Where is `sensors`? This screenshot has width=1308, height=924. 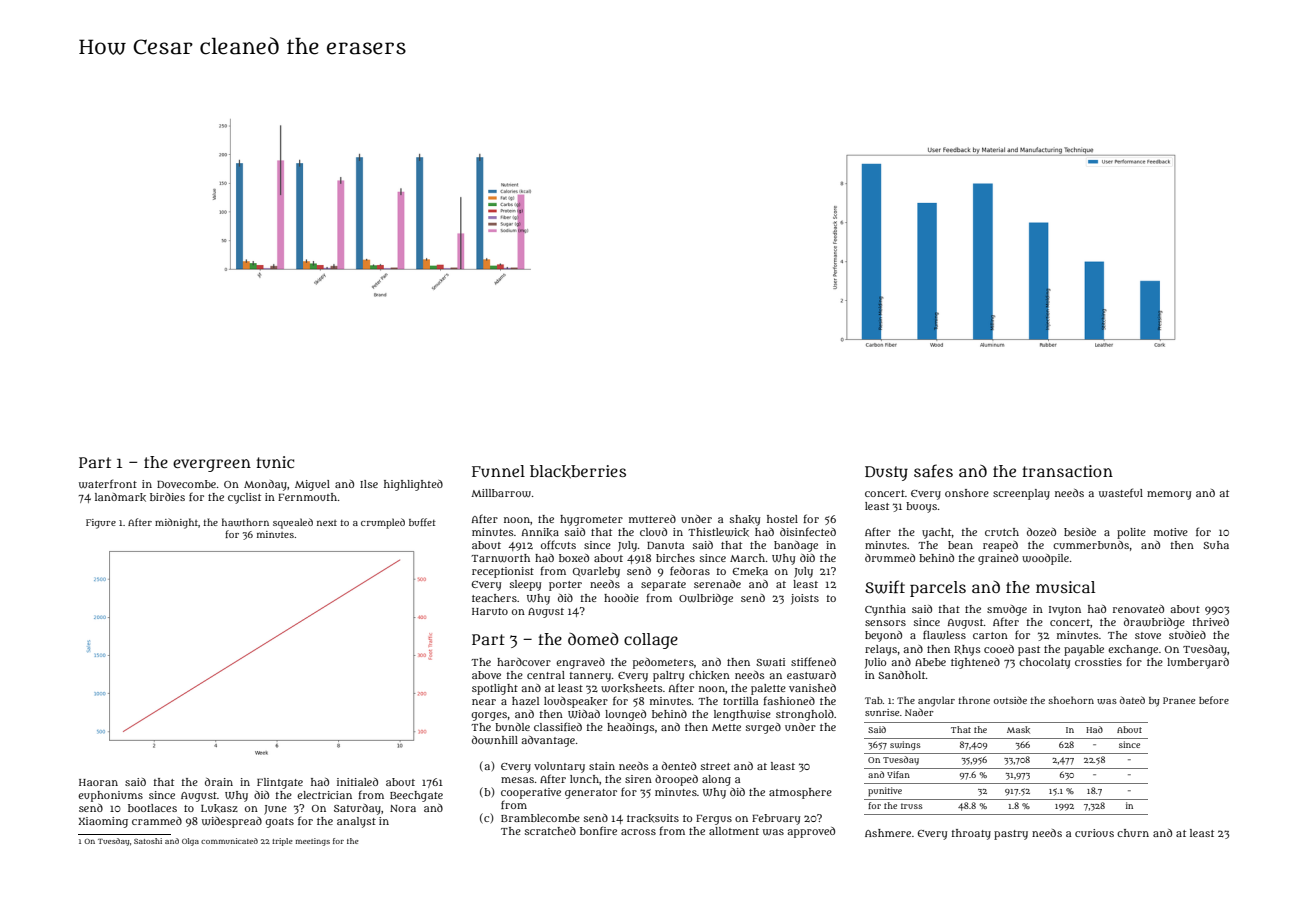
sensors is located at coordinates (885, 623).
